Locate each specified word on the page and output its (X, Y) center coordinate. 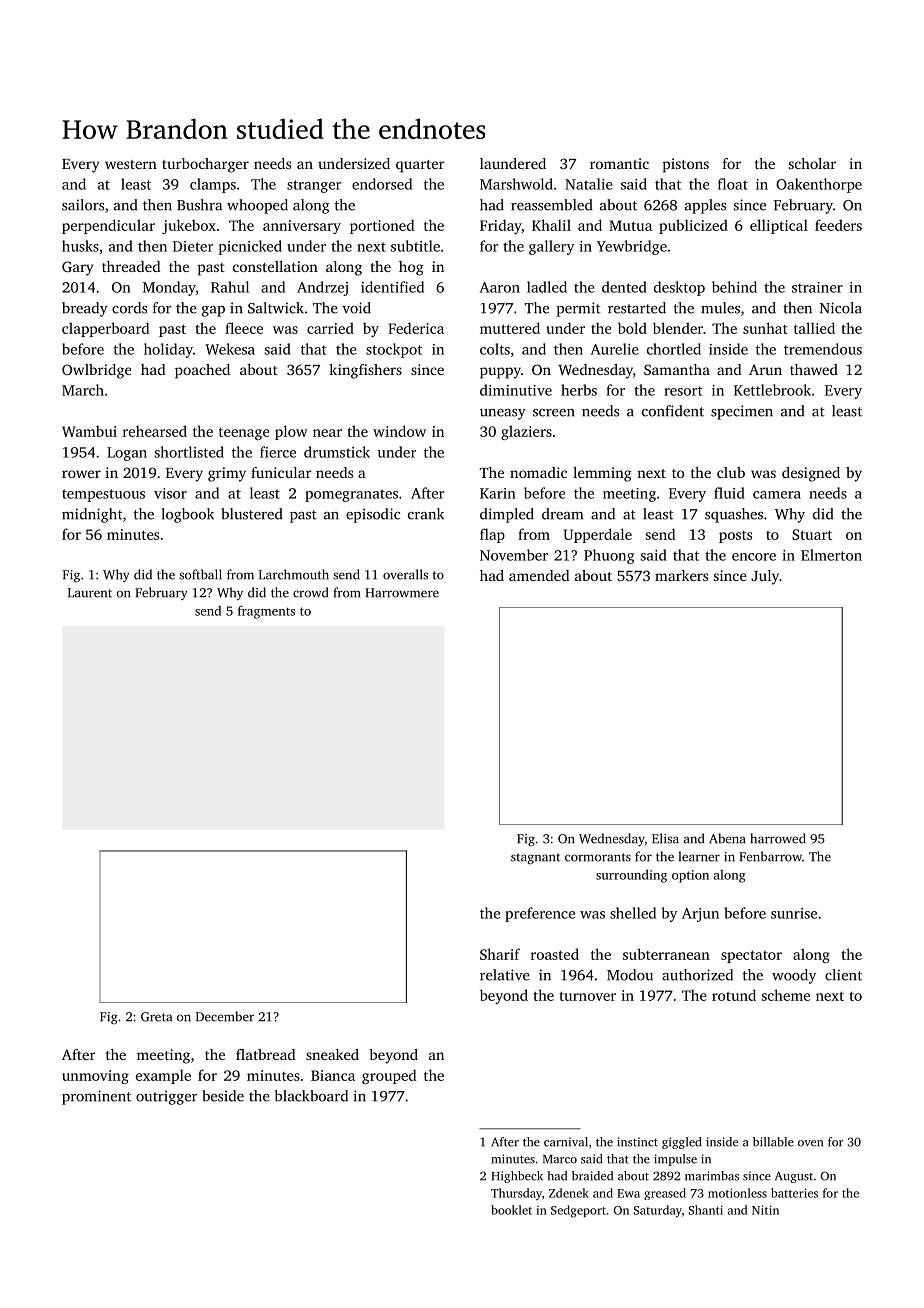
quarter (420, 166)
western (131, 164)
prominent (96, 1097)
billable (773, 1142)
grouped (389, 1076)
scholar (812, 163)
